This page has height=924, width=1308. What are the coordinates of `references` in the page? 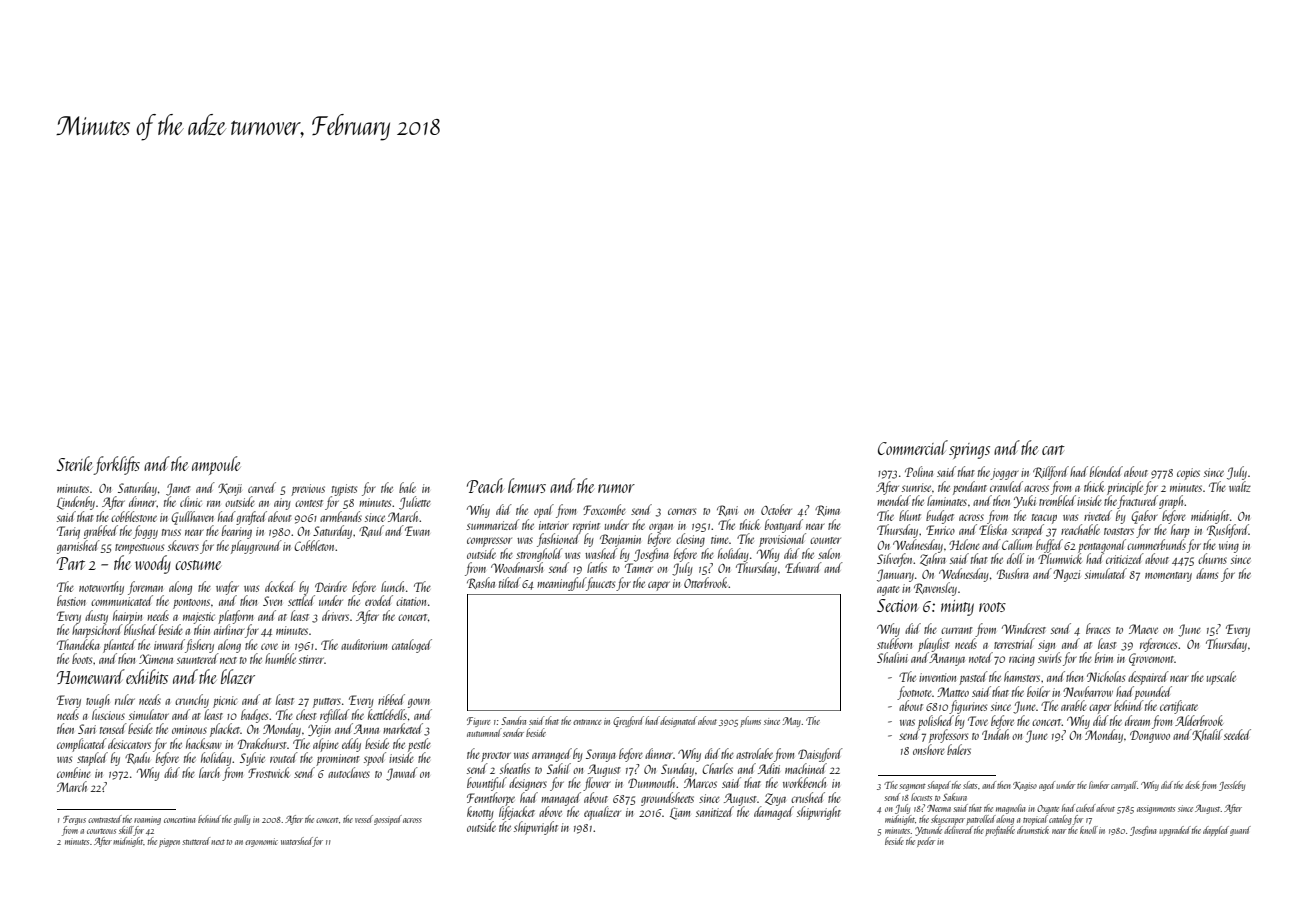 It's located at (1158, 645).
